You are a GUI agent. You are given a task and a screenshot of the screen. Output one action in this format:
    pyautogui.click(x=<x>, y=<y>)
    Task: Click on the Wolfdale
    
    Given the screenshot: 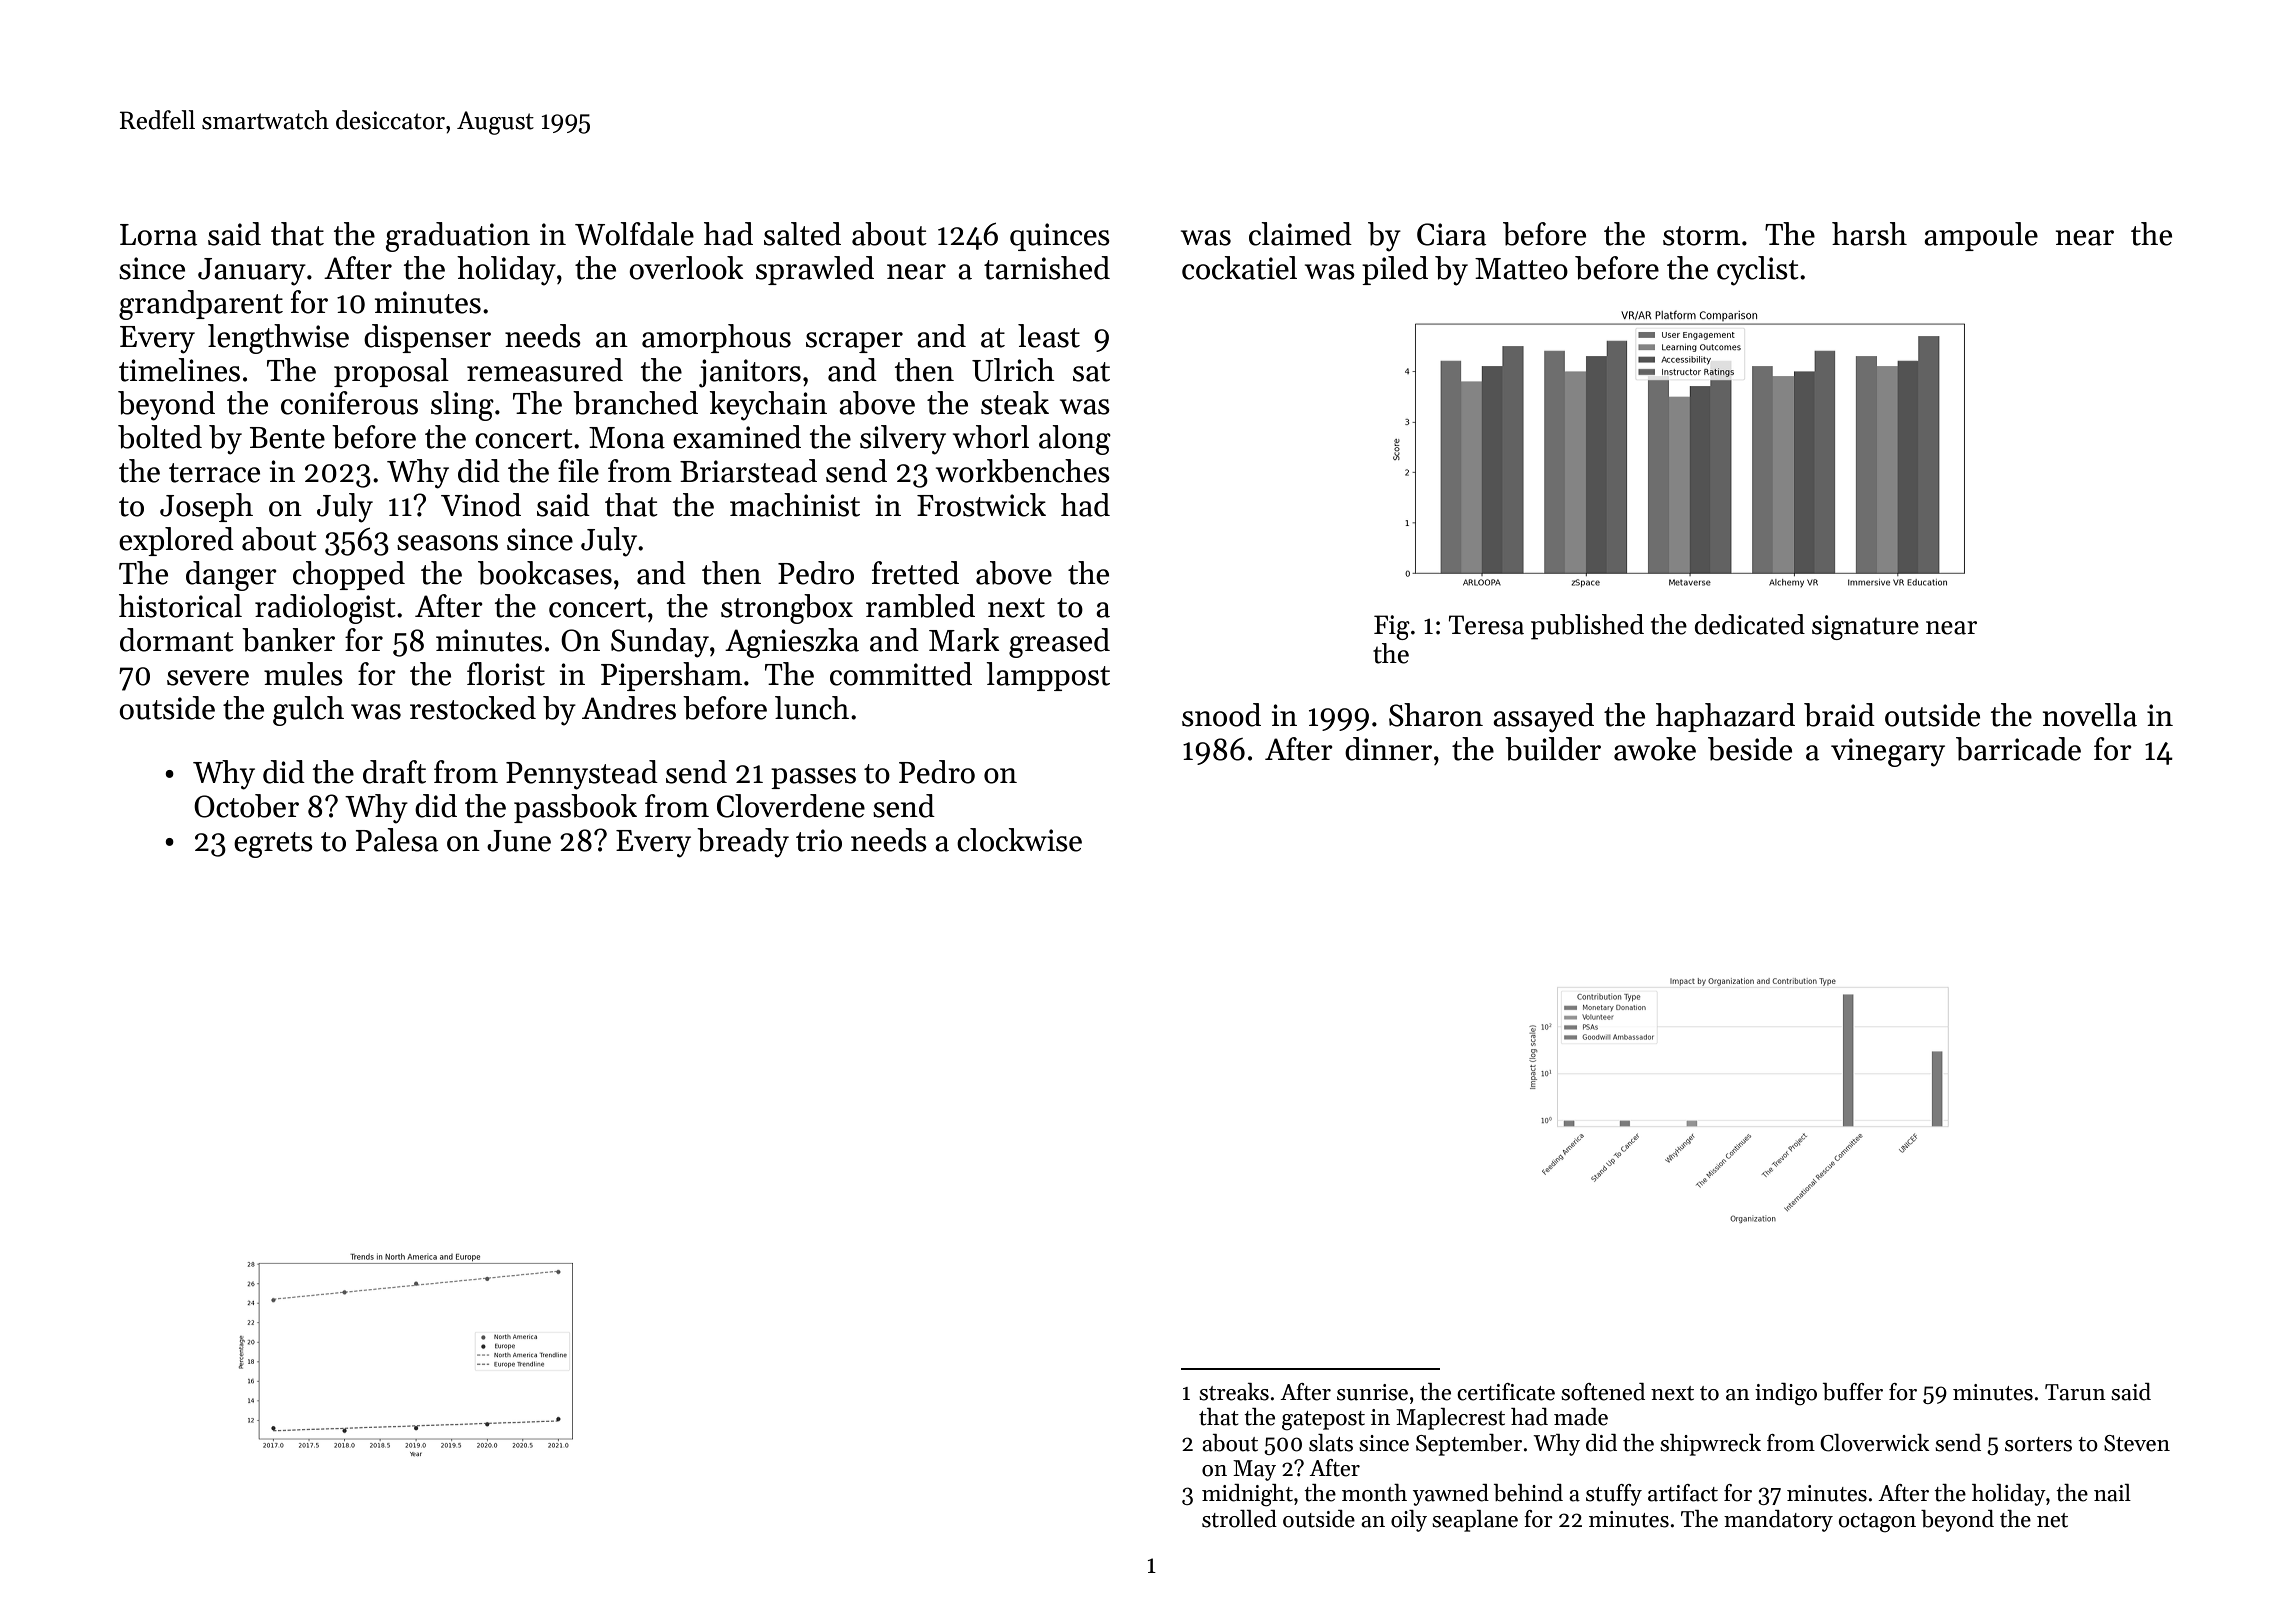 What is the action you would take?
    pyautogui.click(x=634, y=234)
